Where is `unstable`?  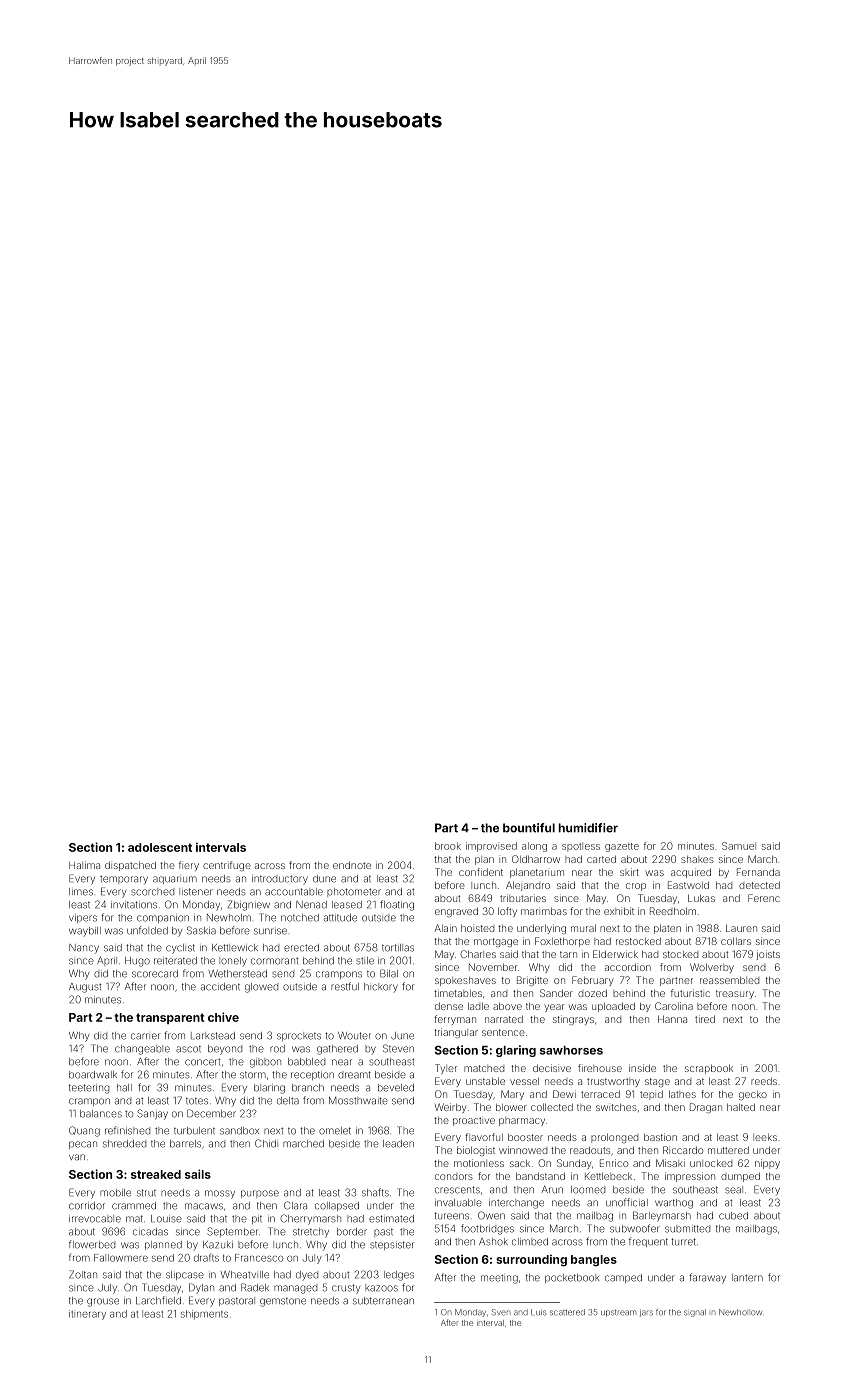 unstable is located at coordinates (485, 1081).
